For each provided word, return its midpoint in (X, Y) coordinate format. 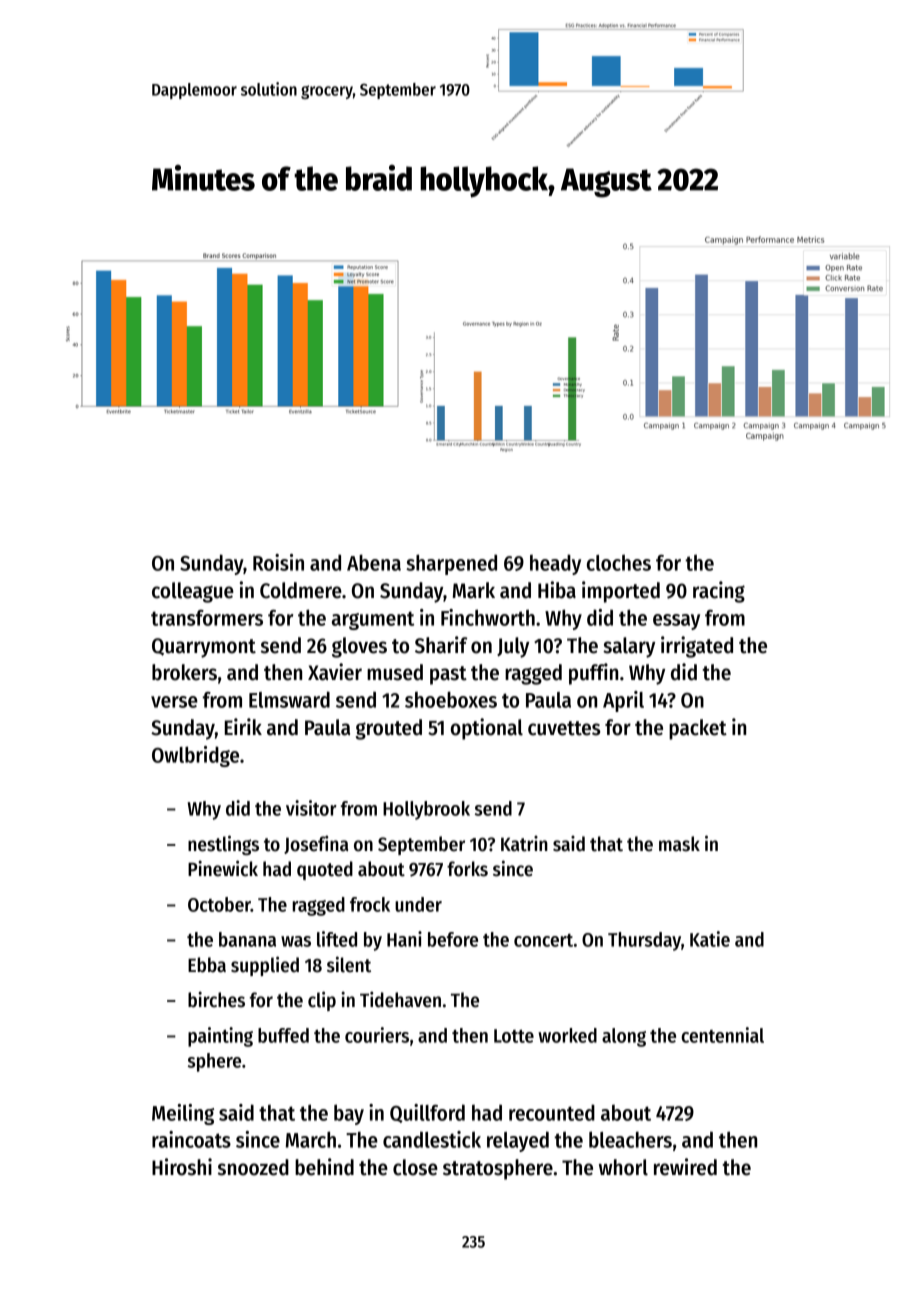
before (453, 939)
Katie (710, 939)
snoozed (253, 1167)
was (296, 941)
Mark (473, 590)
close (415, 1167)
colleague (193, 592)
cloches (619, 562)
